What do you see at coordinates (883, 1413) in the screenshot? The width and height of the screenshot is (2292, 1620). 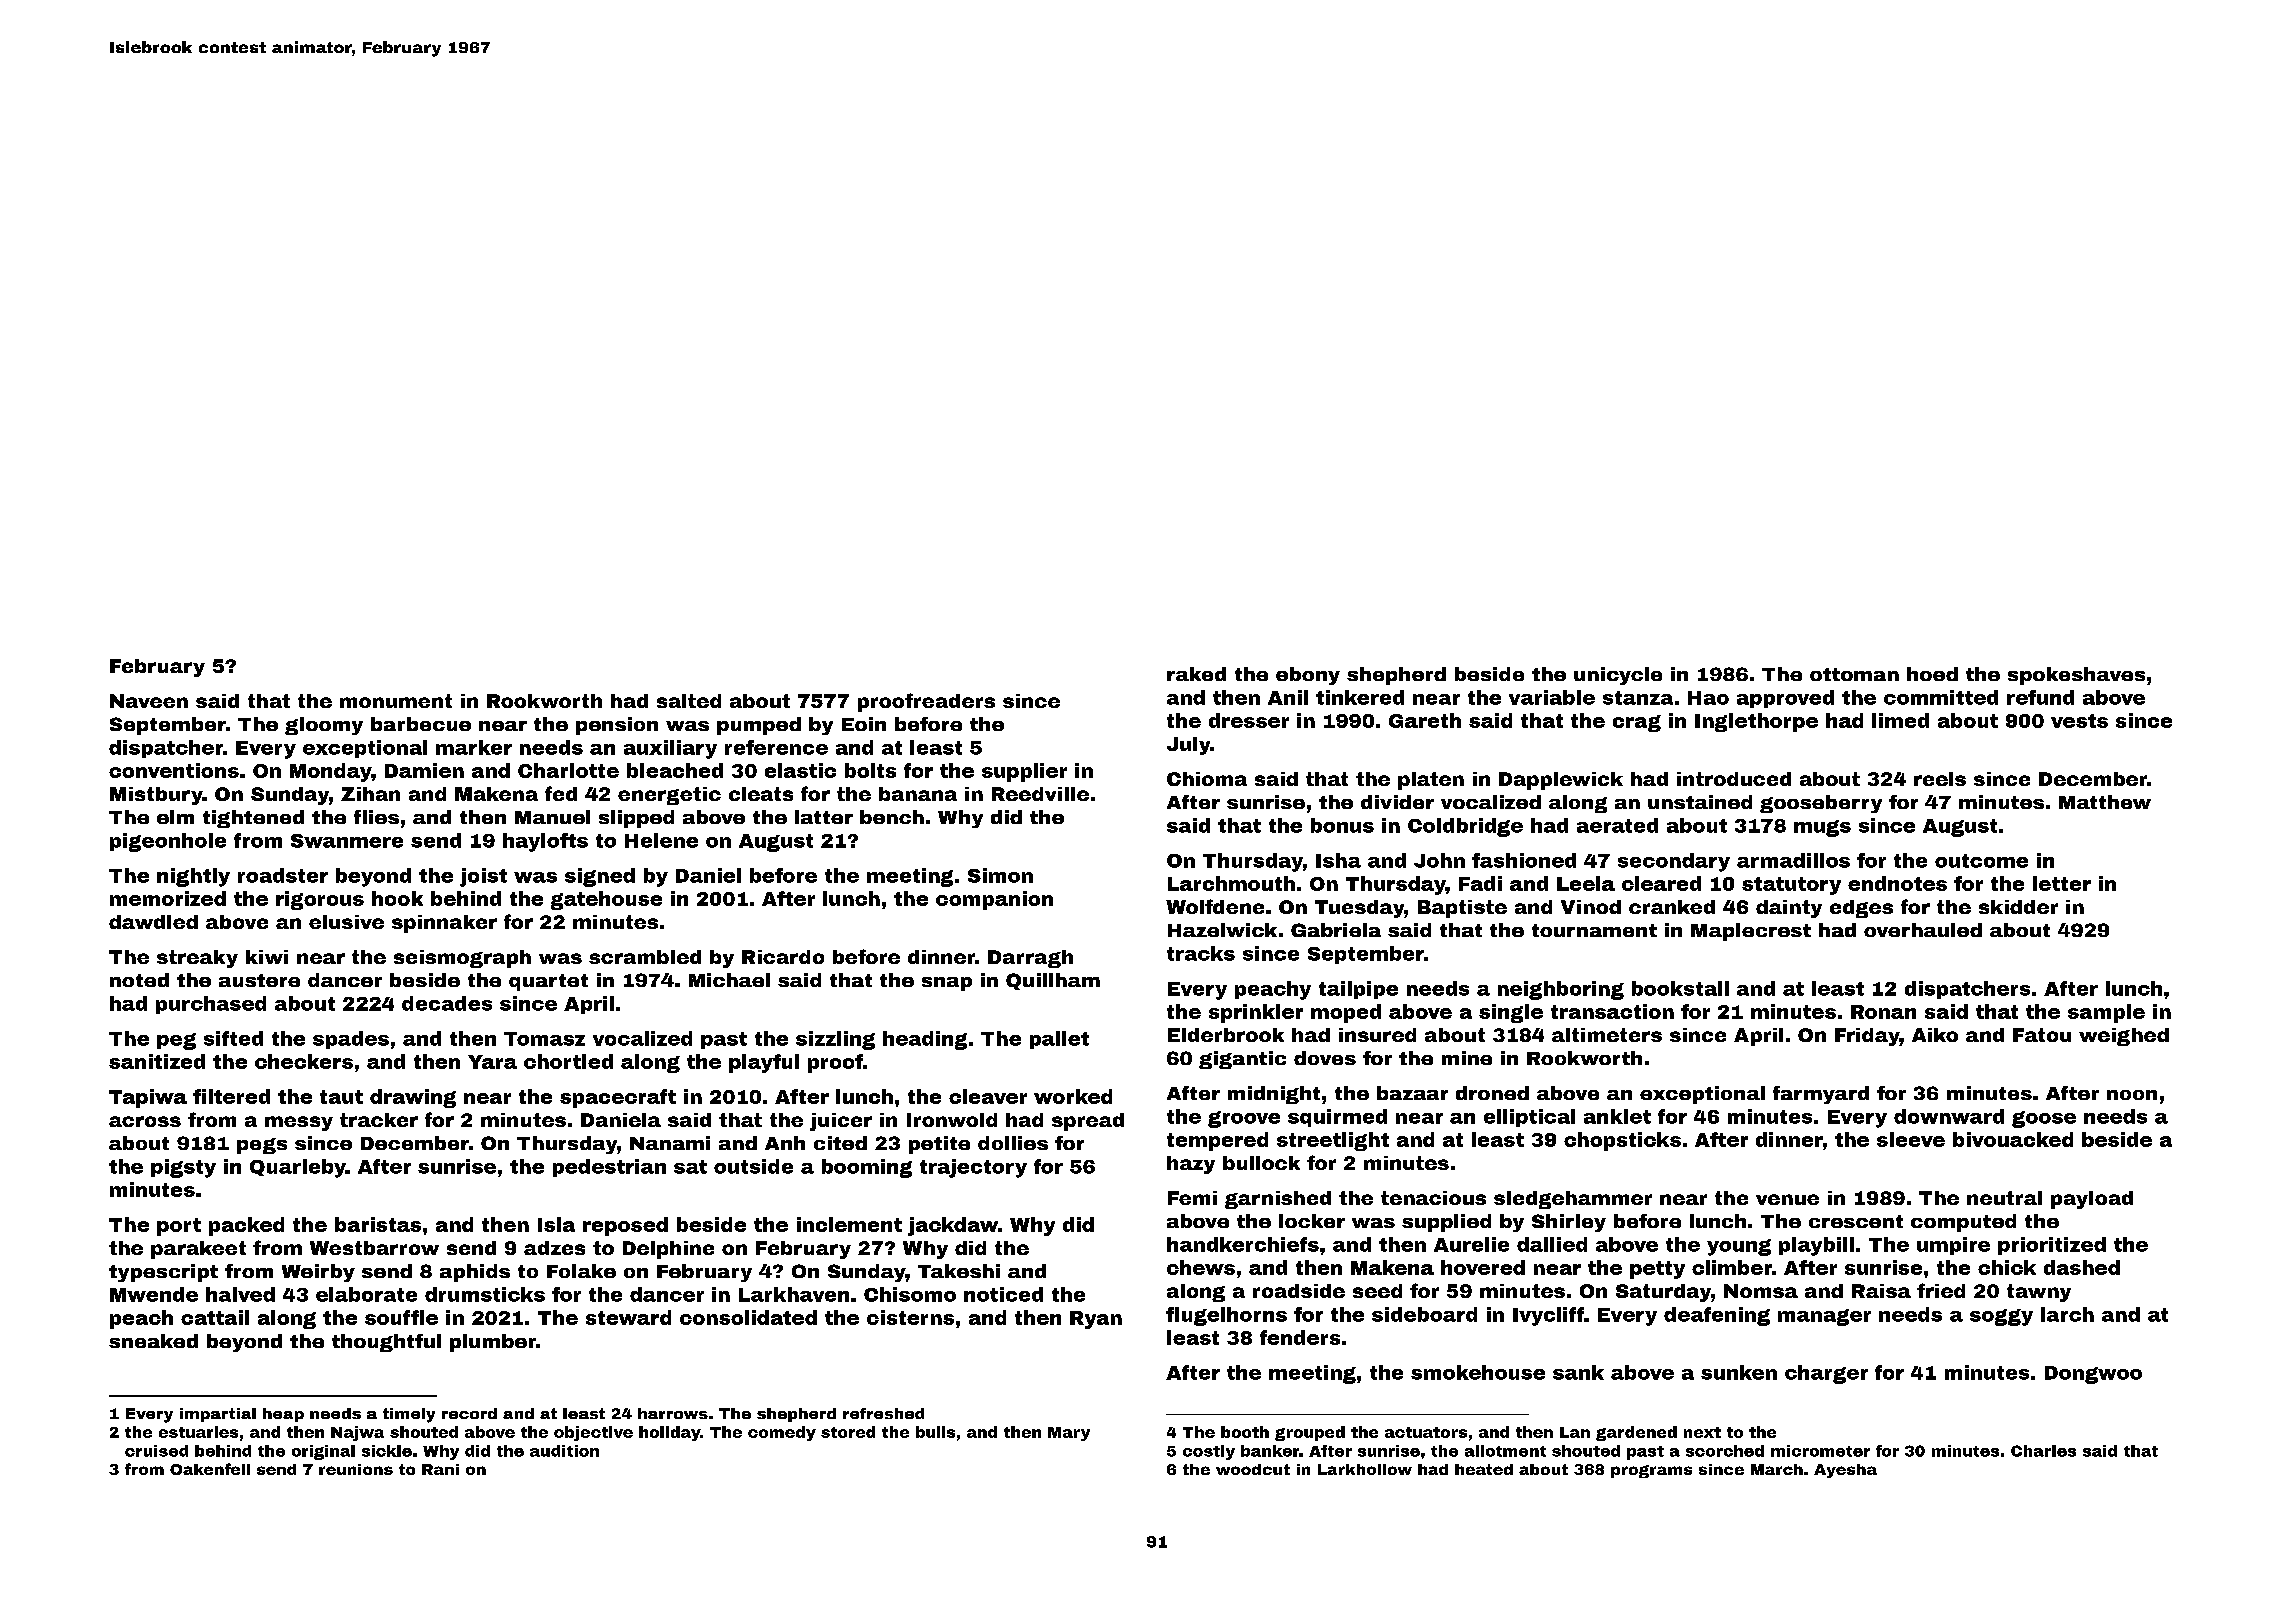 I see `refreshed` at bounding box center [883, 1413].
